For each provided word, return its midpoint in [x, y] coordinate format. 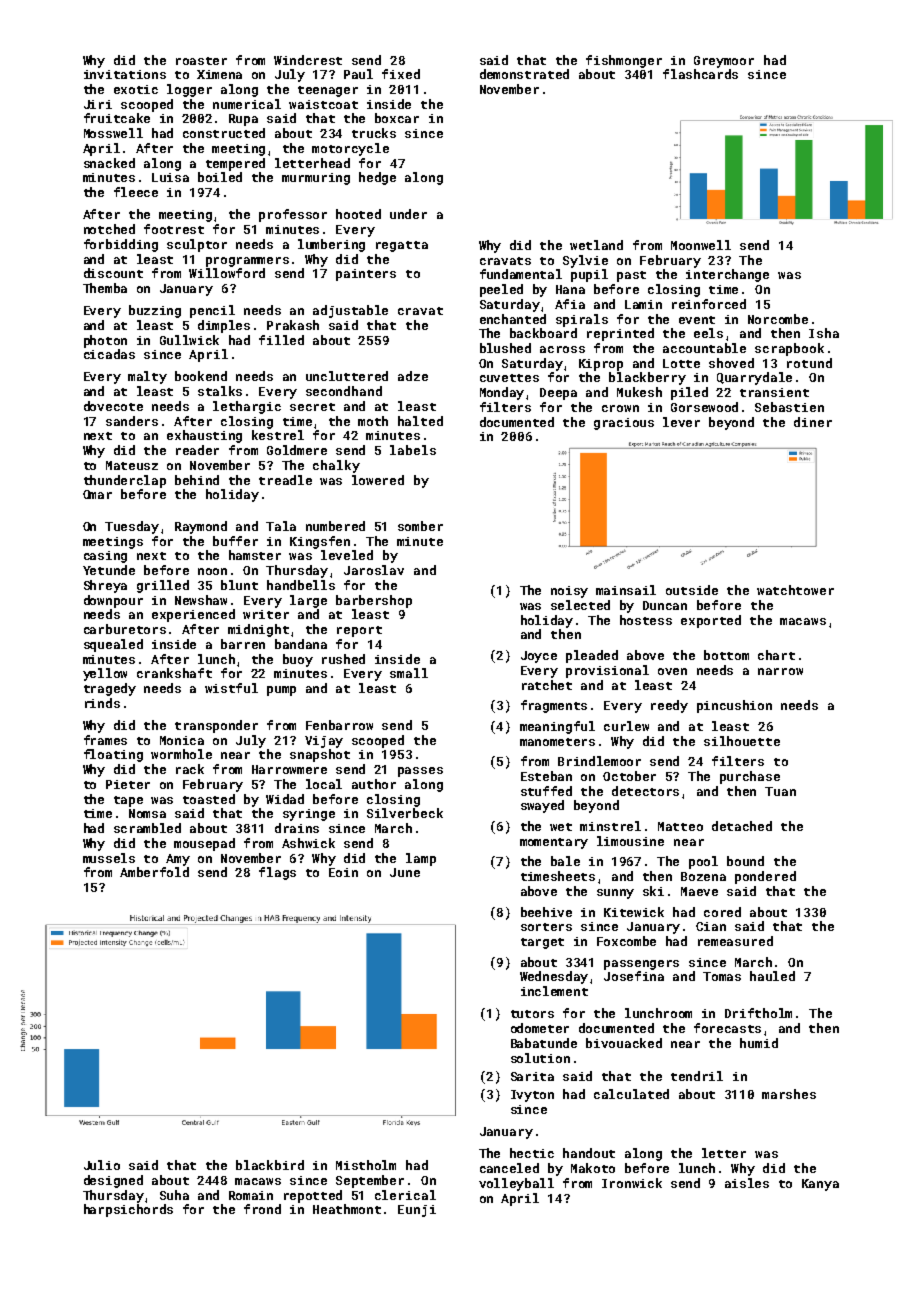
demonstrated [524, 74]
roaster [201, 61]
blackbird [270, 1165]
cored [722, 912]
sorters [546, 927]
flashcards [700, 74]
